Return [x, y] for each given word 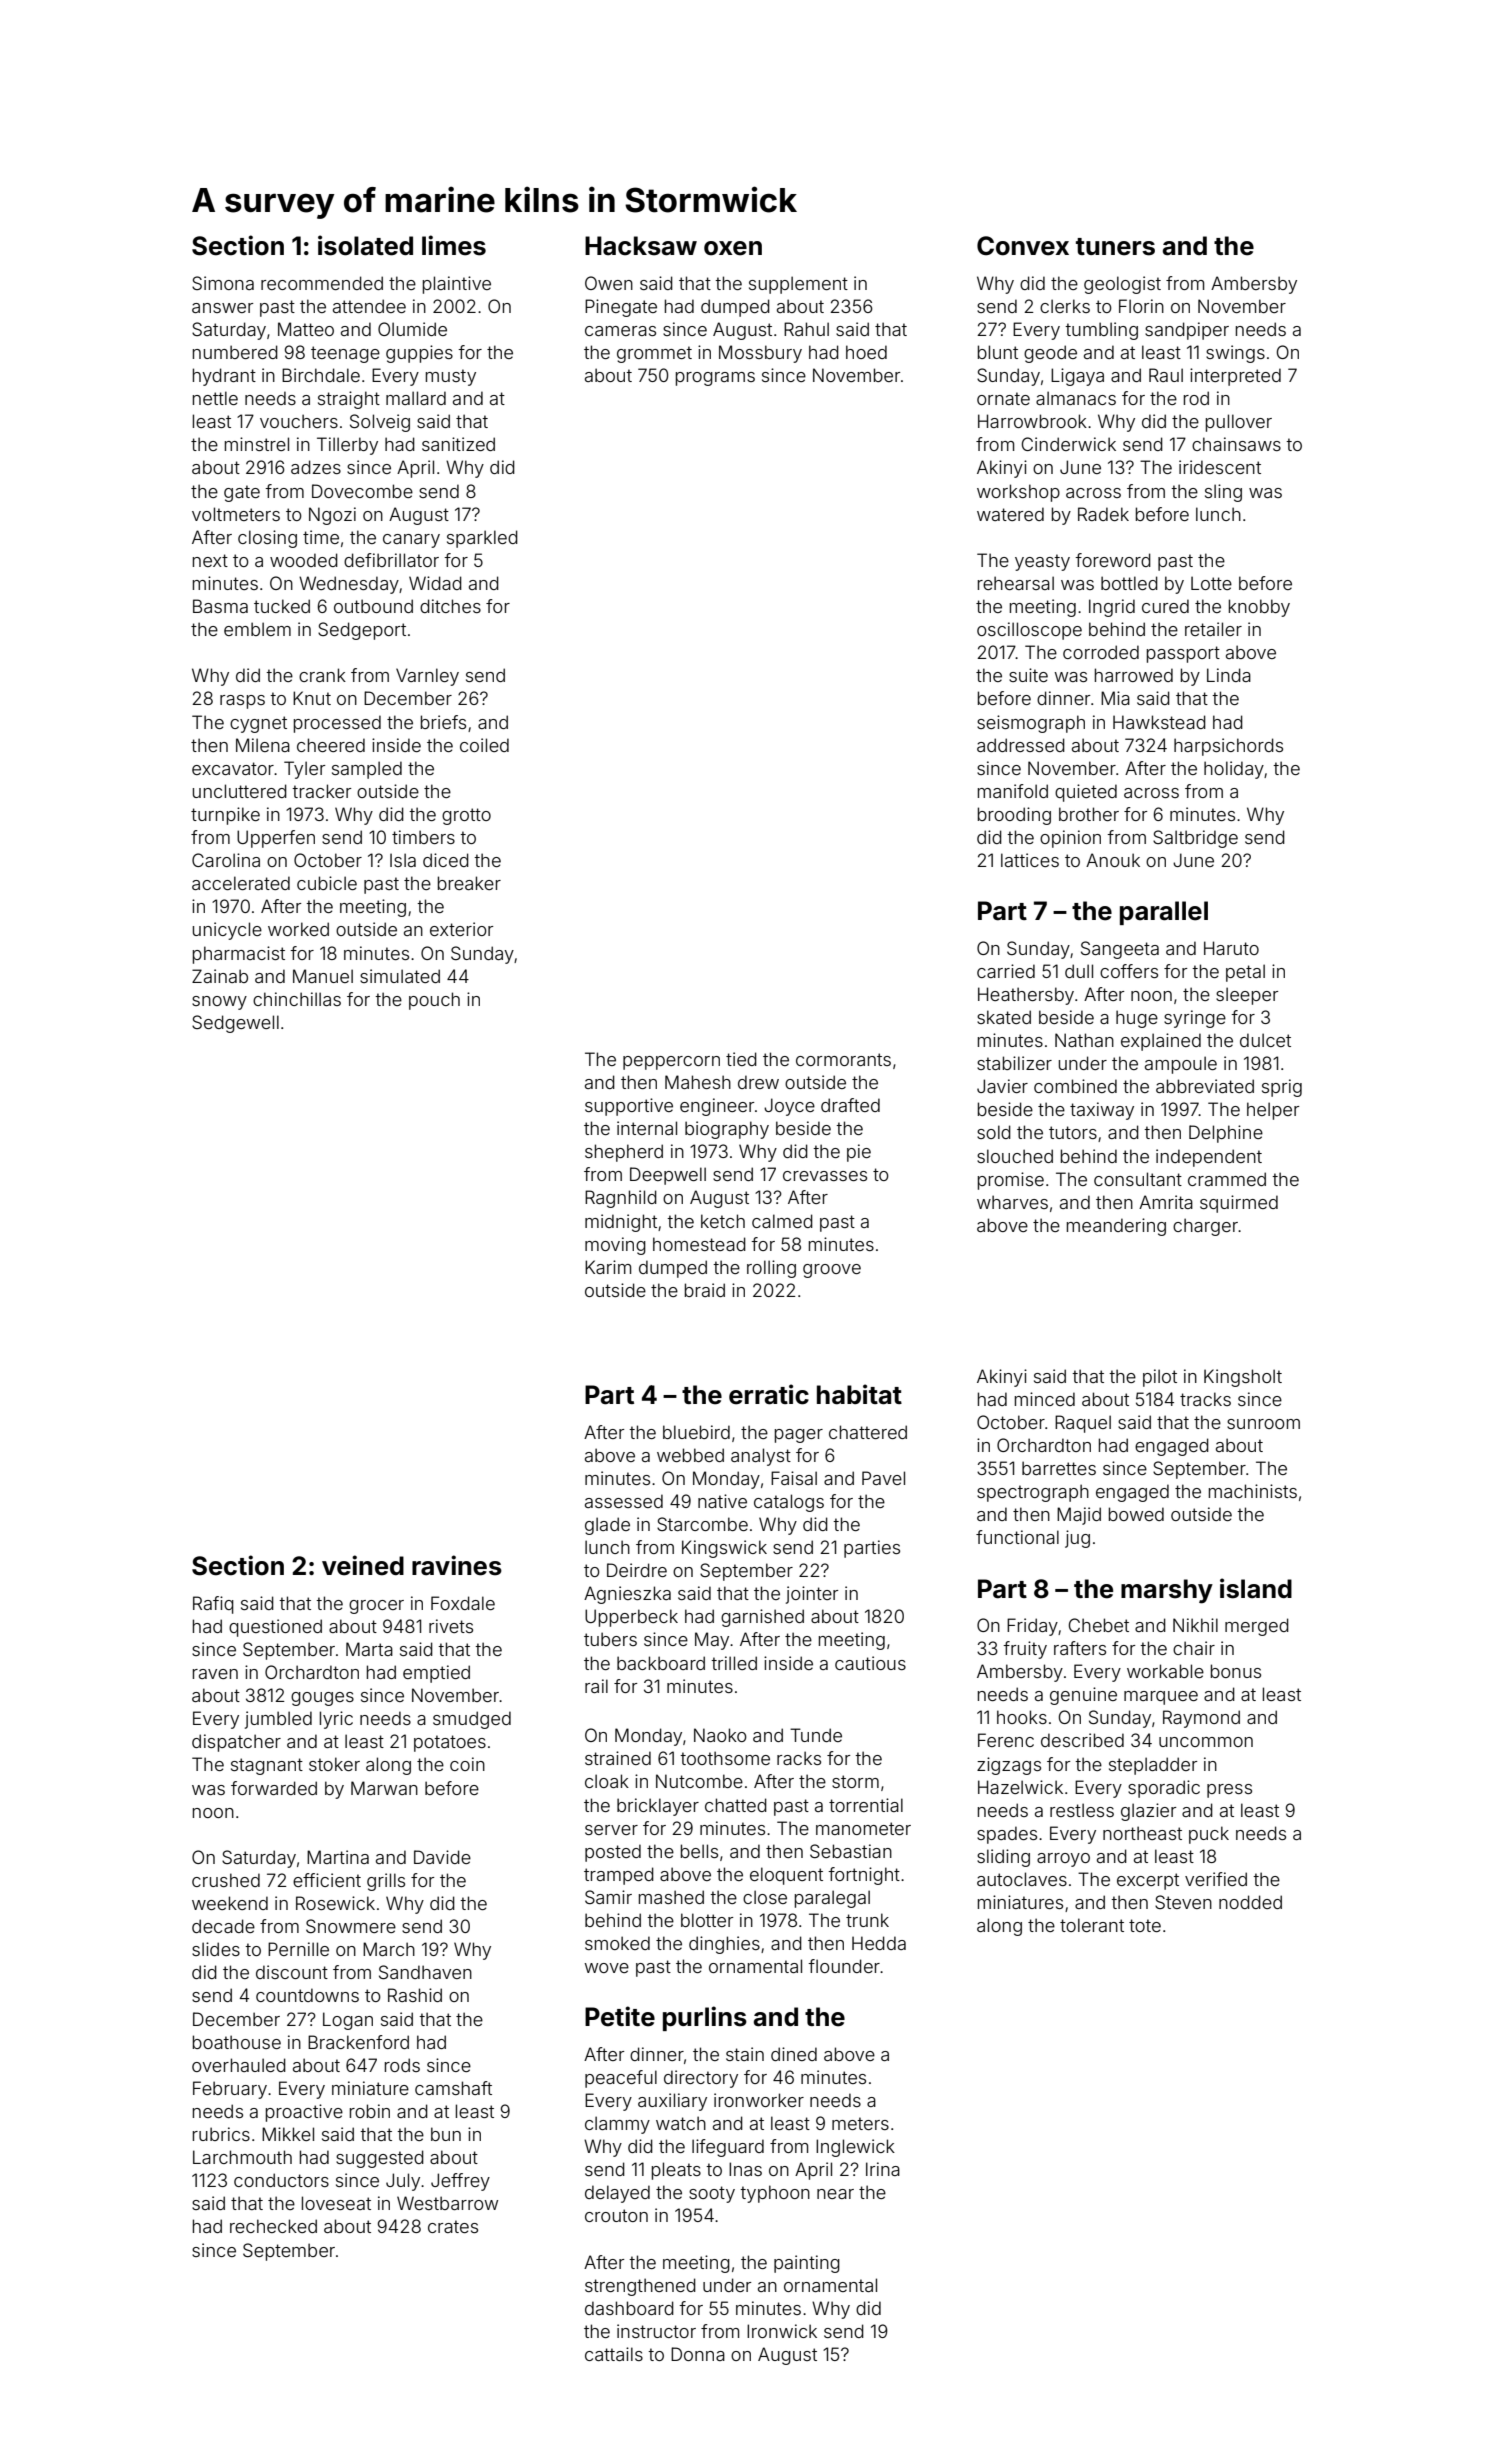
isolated [365, 245]
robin [370, 2111]
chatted [736, 1805]
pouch [434, 1001]
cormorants [843, 1059]
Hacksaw [641, 246]
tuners [1115, 247]
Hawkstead [1159, 722]
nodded [1250, 1902]
